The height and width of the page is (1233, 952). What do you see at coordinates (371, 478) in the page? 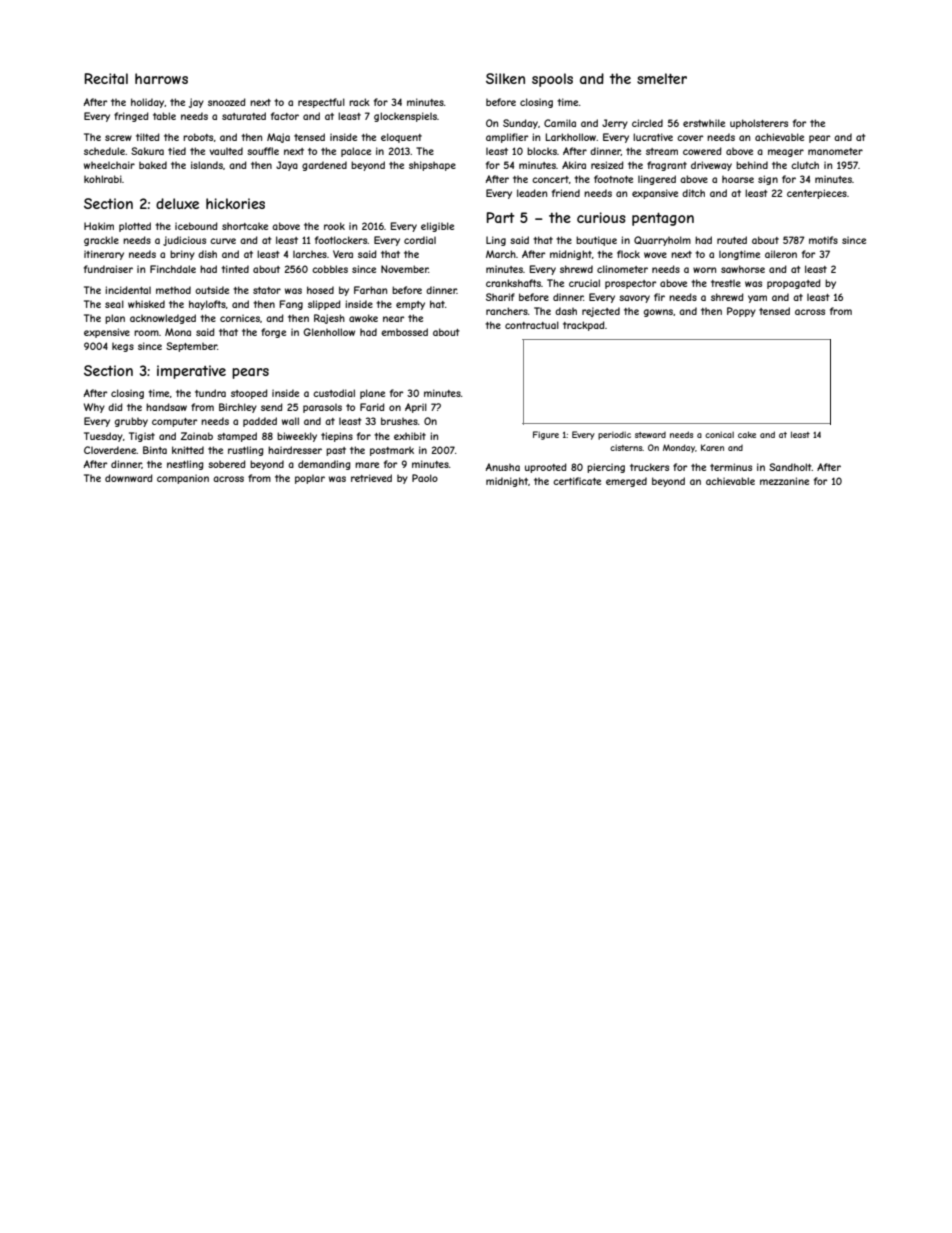
I see `retrieved` at bounding box center [371, 478].
